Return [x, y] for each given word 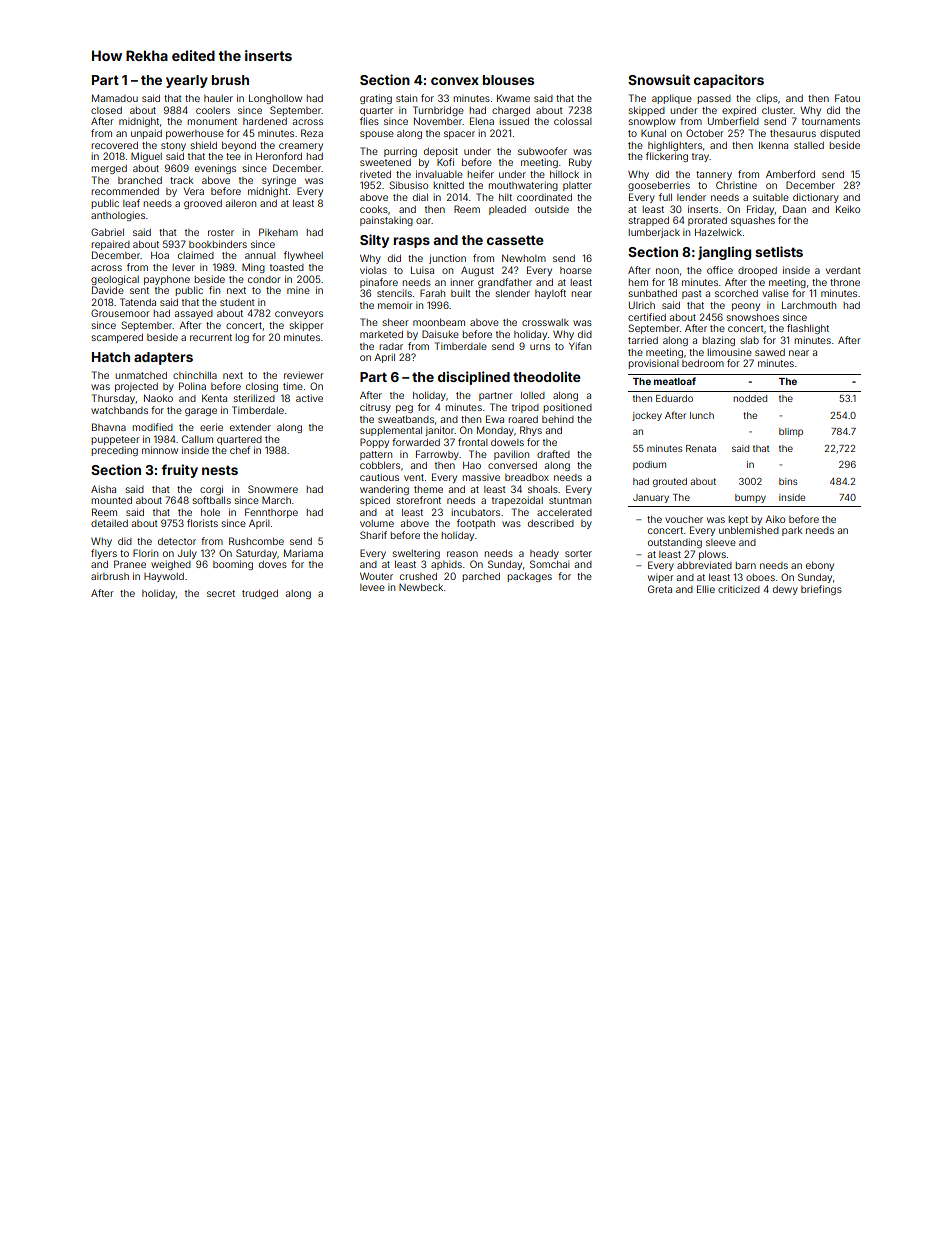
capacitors [729, 81]
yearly [187, 81]
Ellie [706, 589]
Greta [660, 589]
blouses [508, 80]
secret [221, 593]
